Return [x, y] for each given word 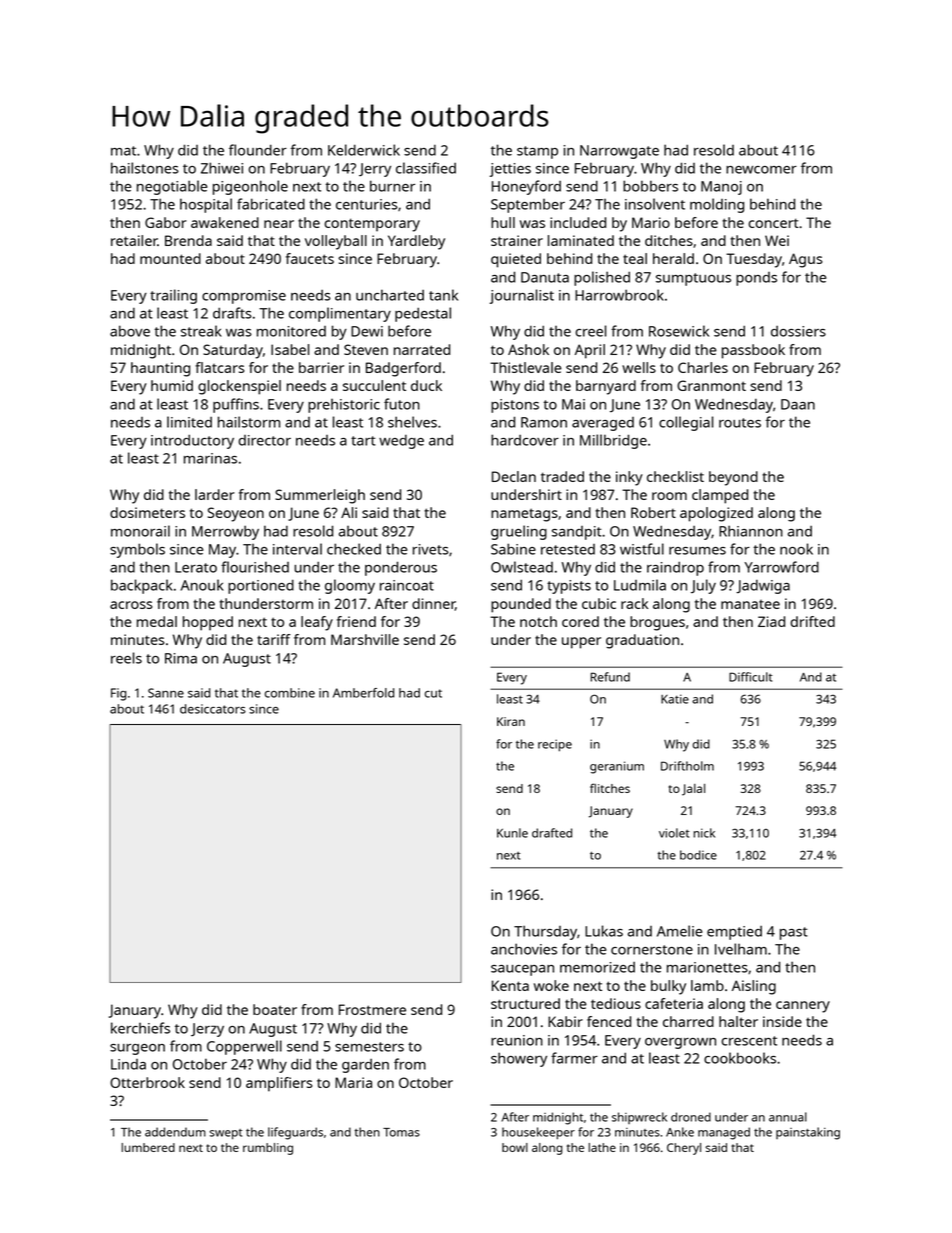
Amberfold [363, 693]
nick [704, 833]
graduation [642, 641]
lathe [602, 1147]
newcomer [761, 170]
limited [189, 422]
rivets [431, 549]
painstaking [808, 1133]
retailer [134, 240]
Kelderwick [364, 150]
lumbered [148, 1147]
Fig [118, 694]
